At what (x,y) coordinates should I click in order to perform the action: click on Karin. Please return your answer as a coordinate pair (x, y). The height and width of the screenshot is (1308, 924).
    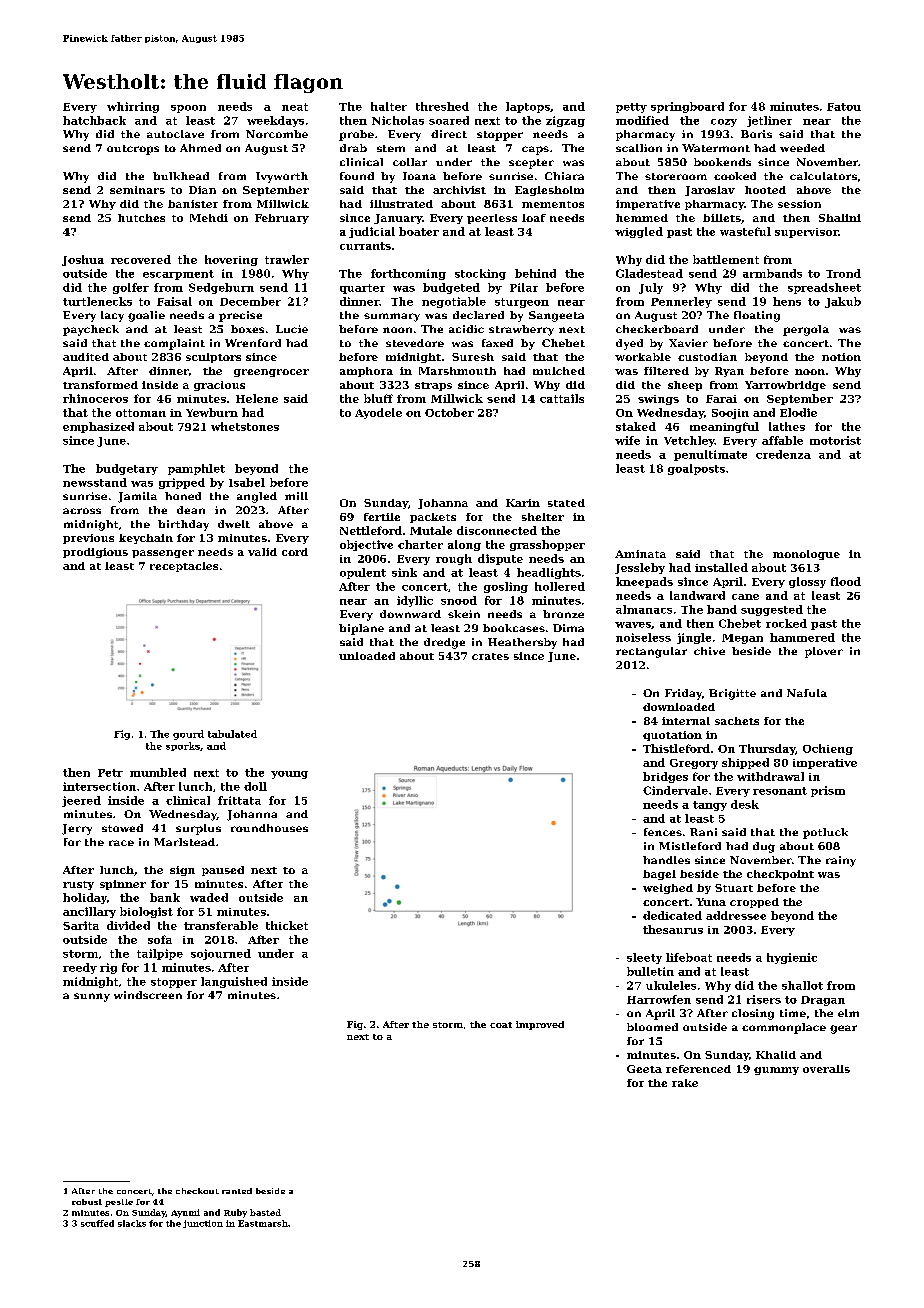
    Looking at the image, I should click on (523, 503).
